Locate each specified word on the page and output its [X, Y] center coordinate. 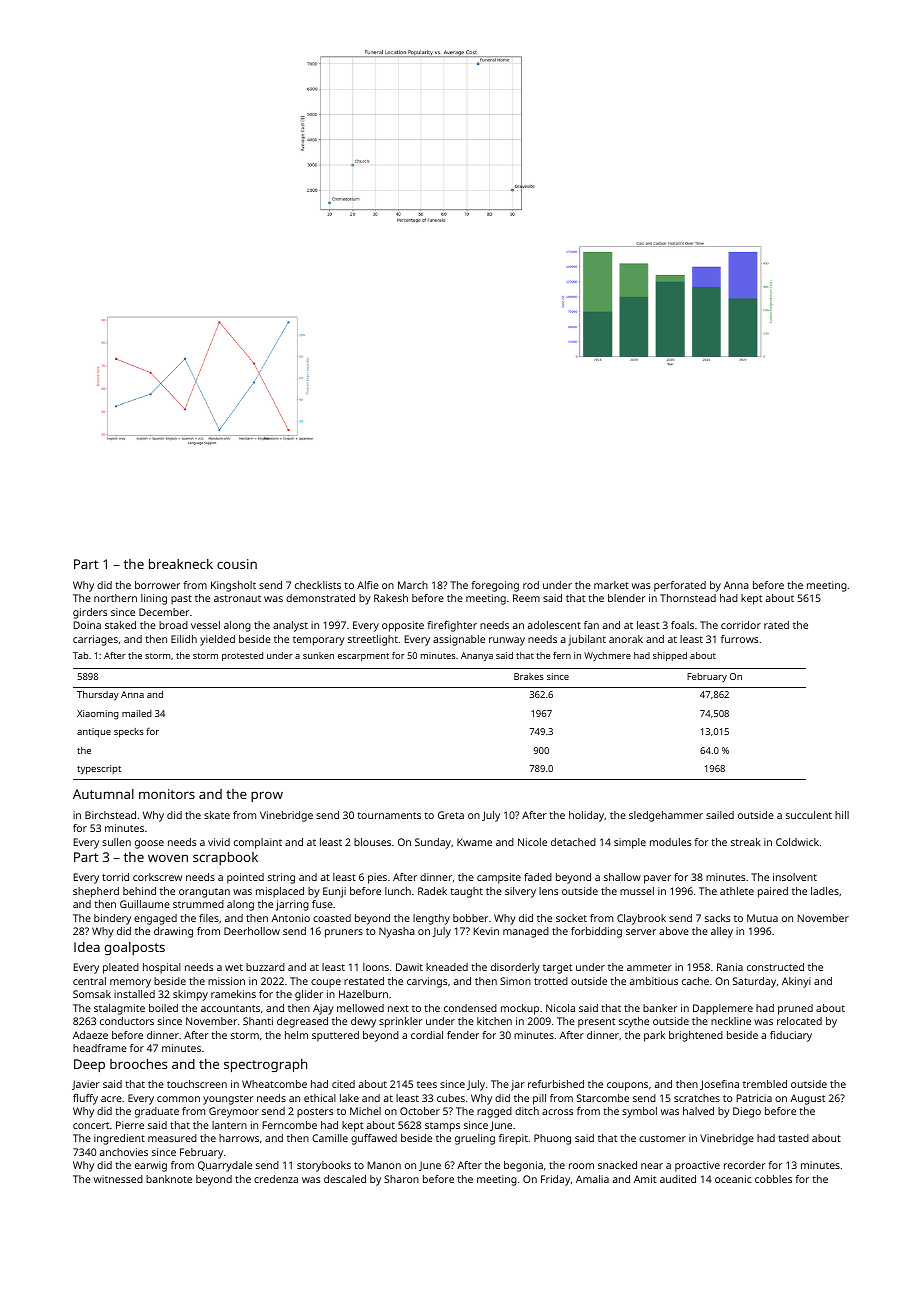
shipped [670, 656]
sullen [116, 842]
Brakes [529, 676]
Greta [451, 815]
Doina [87, 625]
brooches [138, 1064]
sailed [720, 815]
